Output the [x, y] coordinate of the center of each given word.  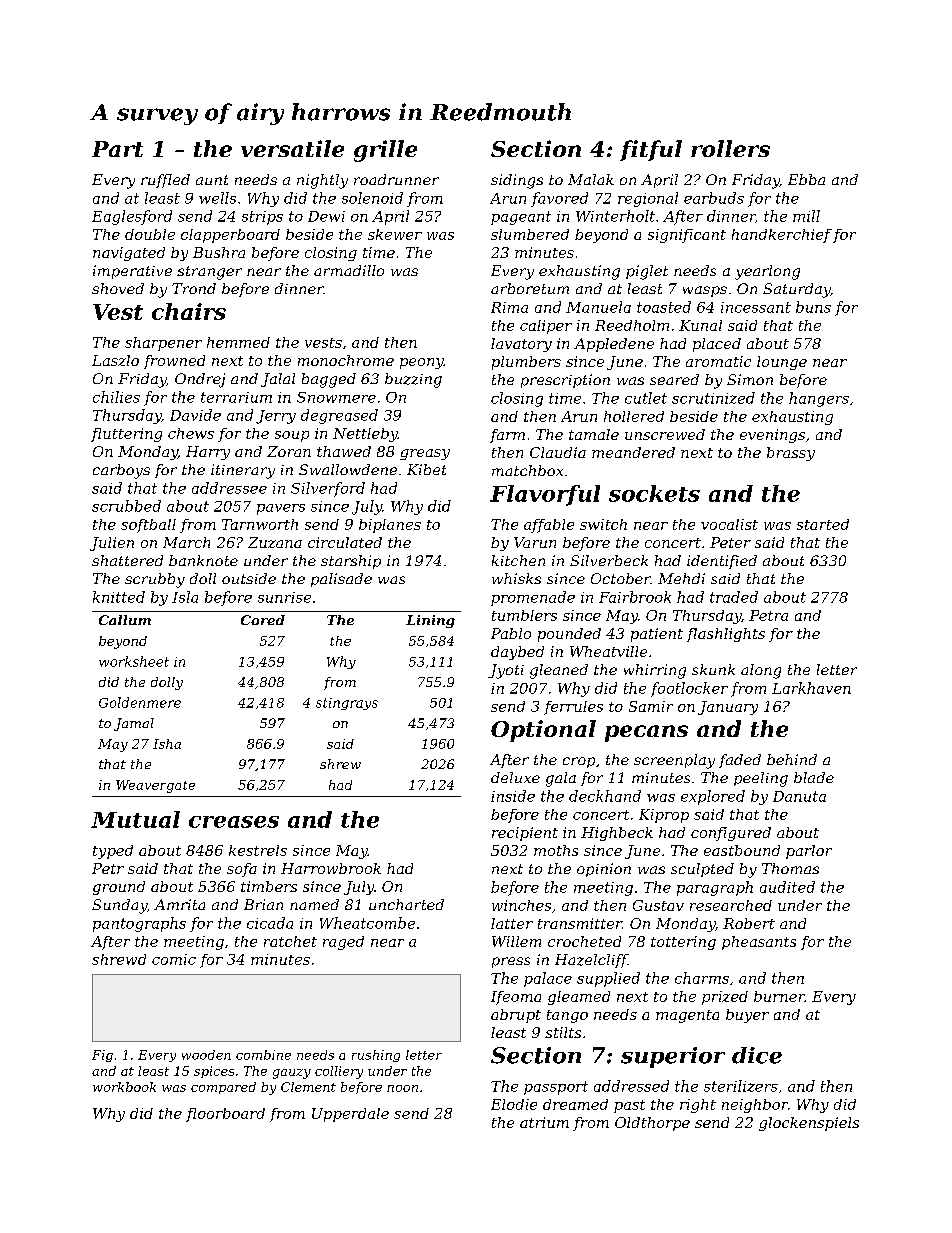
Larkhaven [811, 688]
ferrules [573, 708]
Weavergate [155, 786]
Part [117, 149]
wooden [206, 1055]
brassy [791, 454]
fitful [651, 150]
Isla [185, 597]
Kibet [426, 469]
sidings [517, 181]
